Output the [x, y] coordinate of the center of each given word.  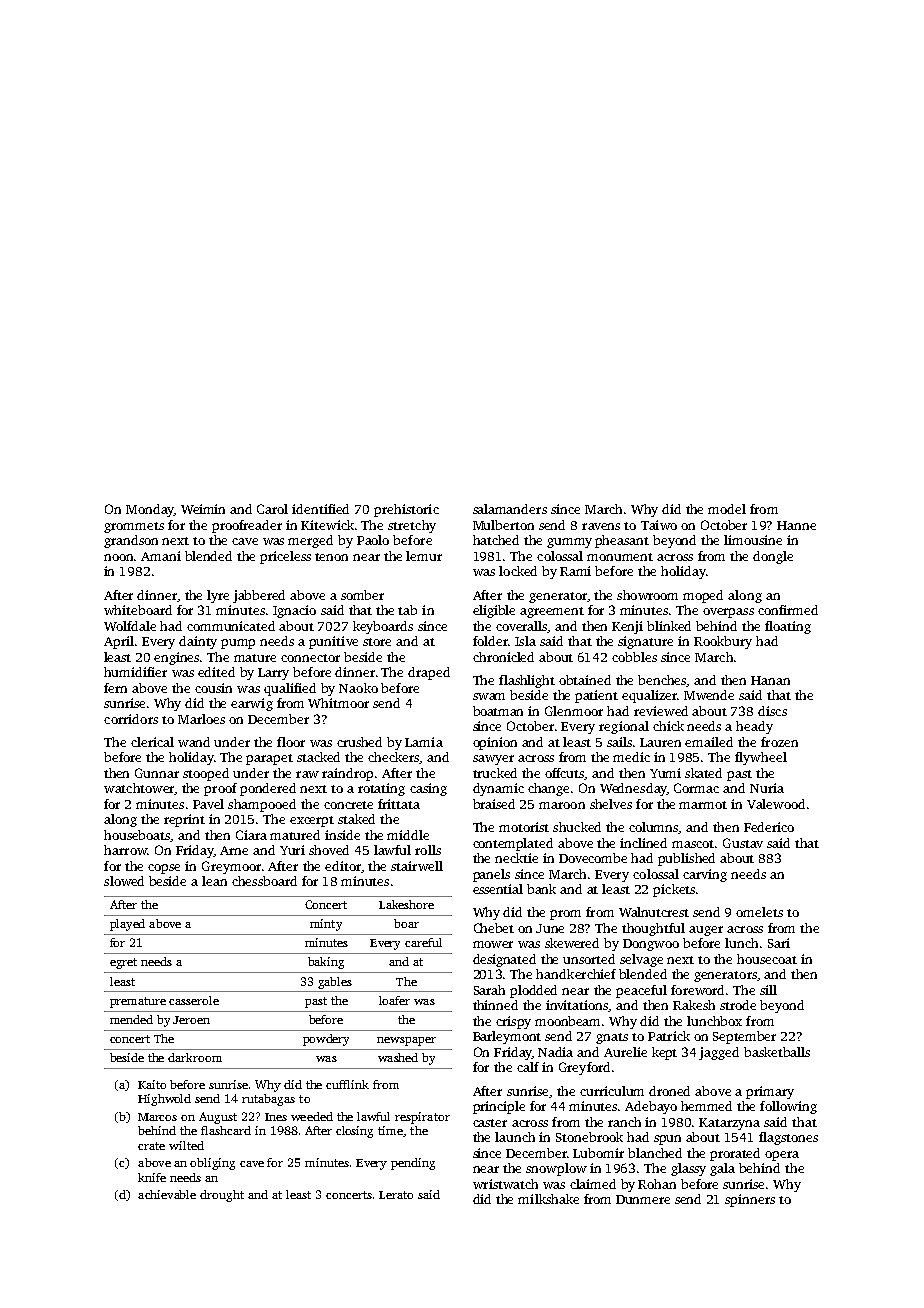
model [727, 509]
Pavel [208, 804]
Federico [769, 827]
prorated [735, 1154]
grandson [131, 541]
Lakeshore [406, 904]
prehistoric [406, 510]
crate [151, 1146]
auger [706, 931]
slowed [124, 881]
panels [491, 875]
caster [490, 1123]
